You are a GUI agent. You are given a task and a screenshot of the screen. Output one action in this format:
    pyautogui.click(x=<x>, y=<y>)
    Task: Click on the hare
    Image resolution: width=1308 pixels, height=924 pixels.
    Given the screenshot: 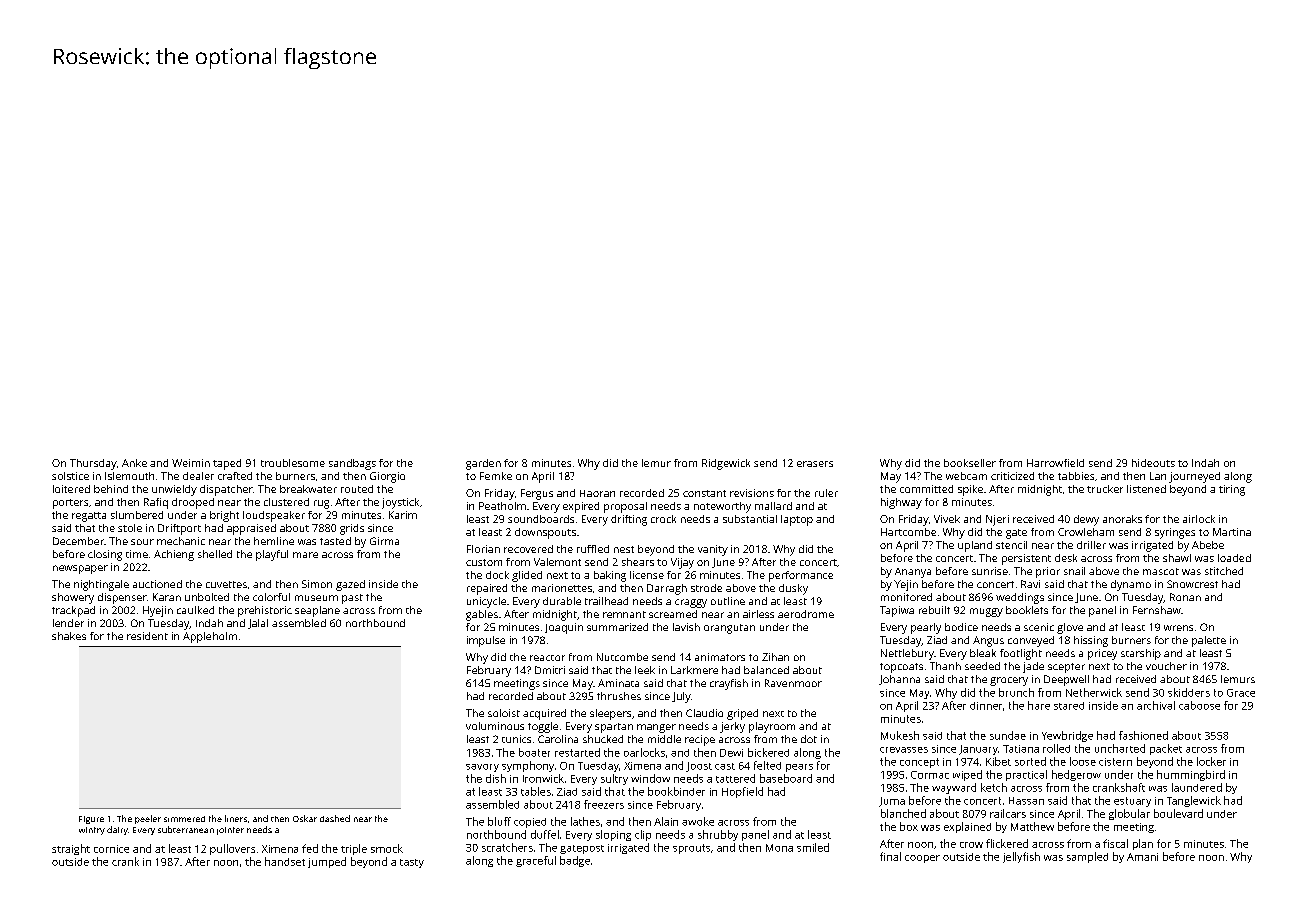 What is the action you would take?
    pyautogui.click(x=1039, y=705)
